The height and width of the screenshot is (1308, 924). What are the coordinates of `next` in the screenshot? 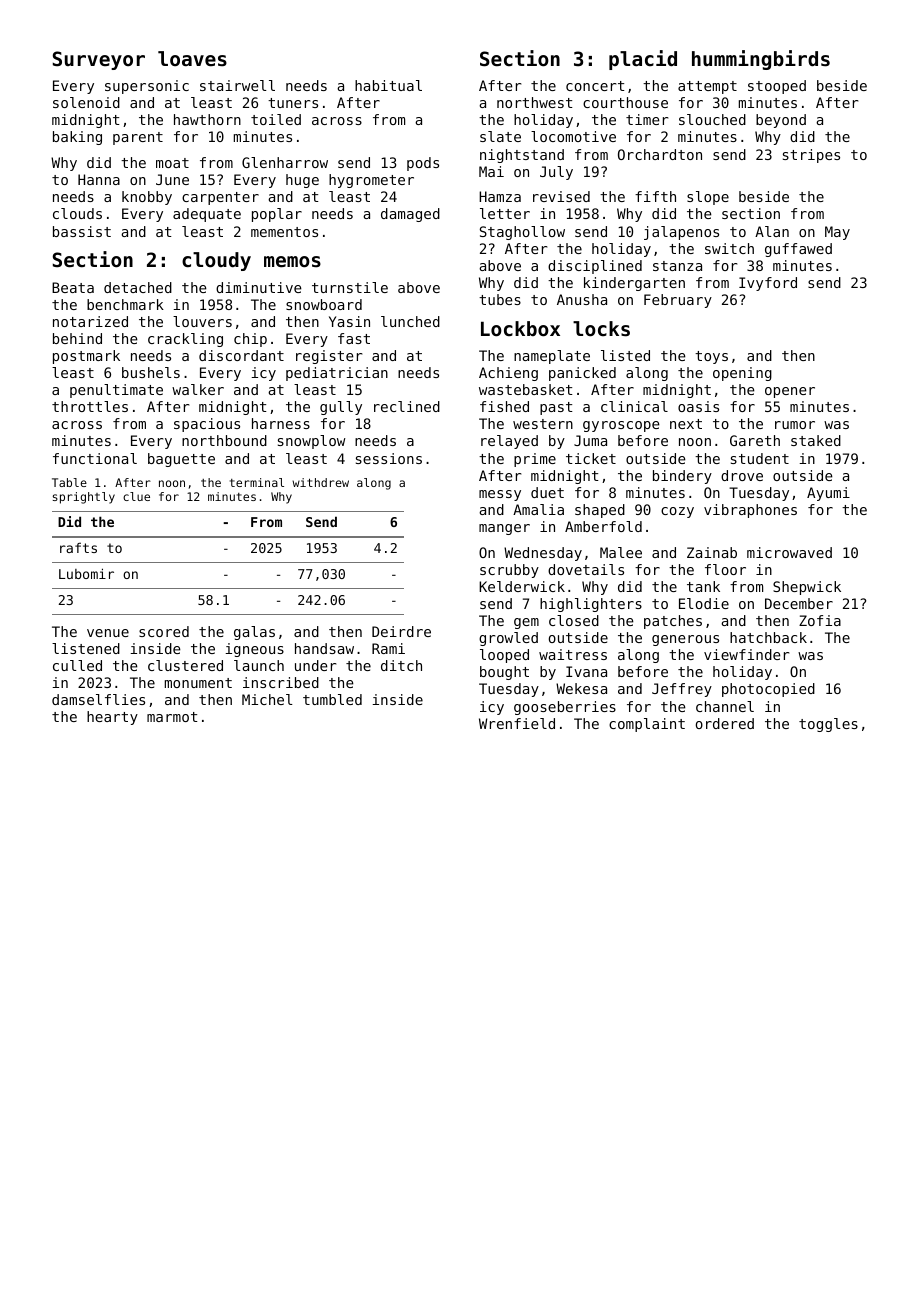 It's located at (686, 424).
